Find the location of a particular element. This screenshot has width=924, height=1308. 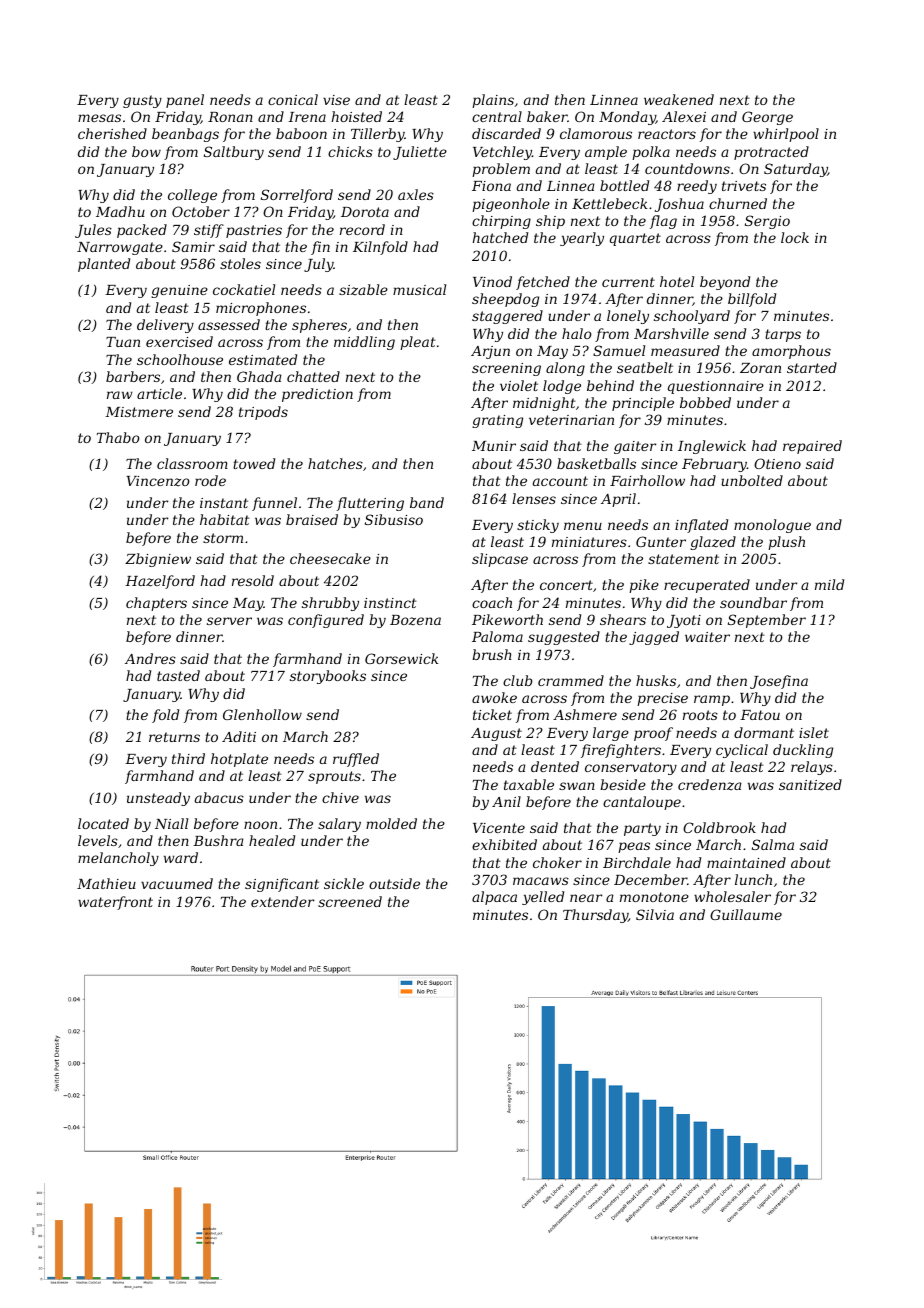

concert is located at coordinates (566, 585).
